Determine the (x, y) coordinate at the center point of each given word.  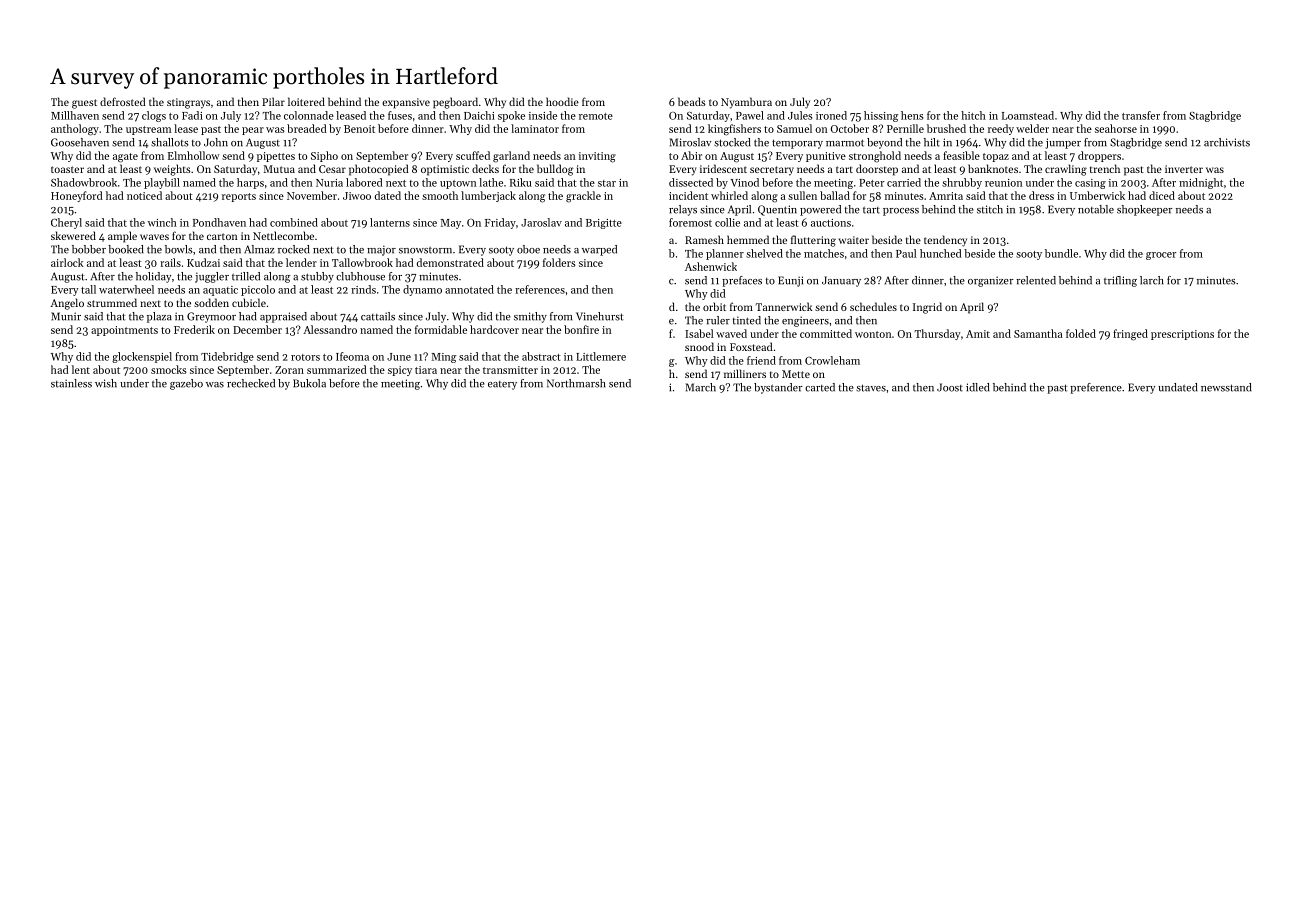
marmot (845, 143)
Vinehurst (599, 316)
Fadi (192, 115)
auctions (831, 223)
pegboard (455, 103)
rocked (294, 249)
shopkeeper (1145, 210)
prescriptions (1182, 335)
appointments (124, 331)
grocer (1161, 256)
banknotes (993, 168)
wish (106, 383)
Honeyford (77, 196)
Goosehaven (80, 142)
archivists (1227, 142)
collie (727, 222)
